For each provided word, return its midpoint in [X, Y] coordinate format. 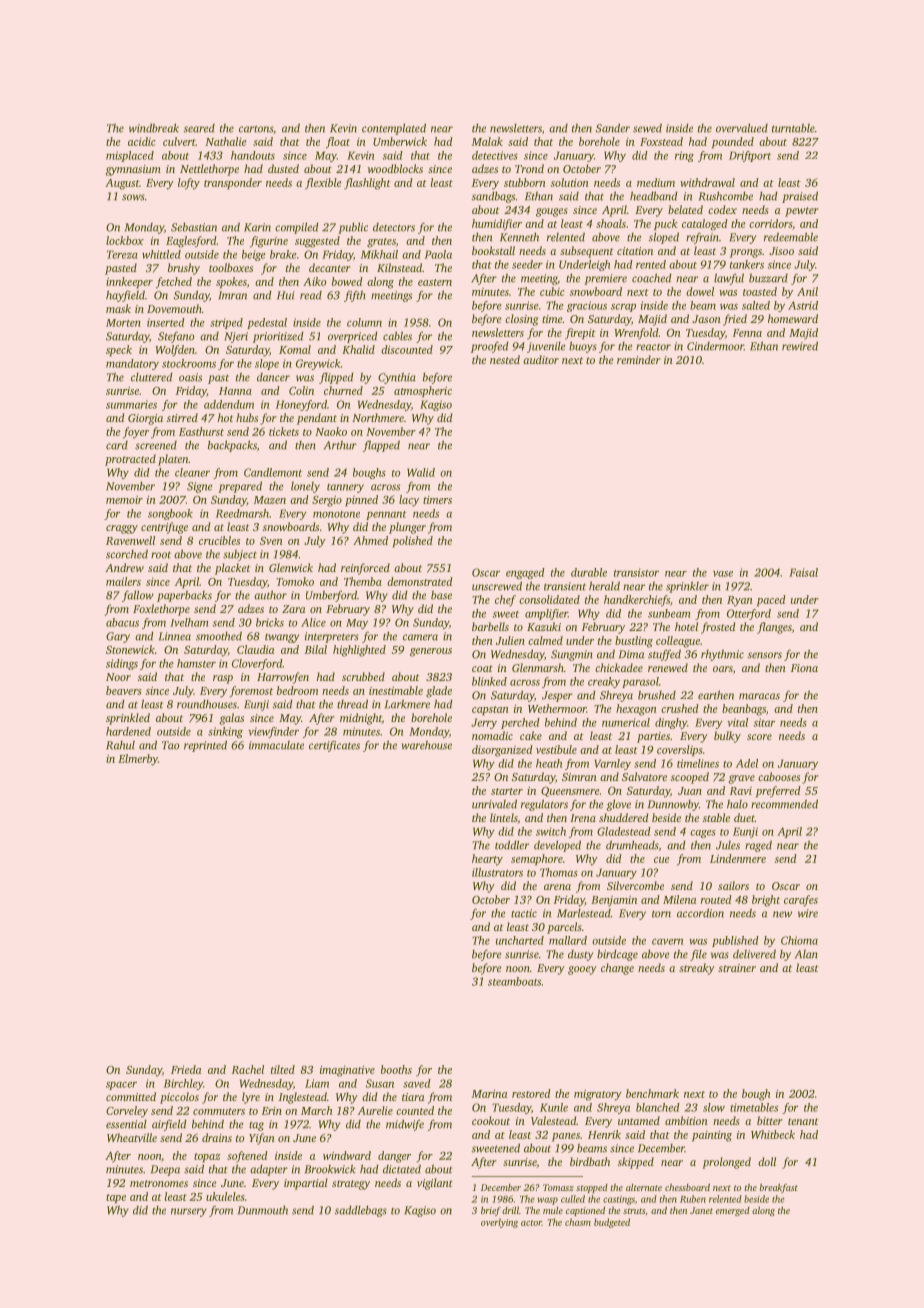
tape [116, 1199]
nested [505, 359]
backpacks [232, 446]
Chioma [799, 940]
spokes [231, 283]
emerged [733, 1211]
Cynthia [397, 378]
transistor [636, 572]
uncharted [520, 940]
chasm [578, 1222]
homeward [793, 318]
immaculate [276, 745]
